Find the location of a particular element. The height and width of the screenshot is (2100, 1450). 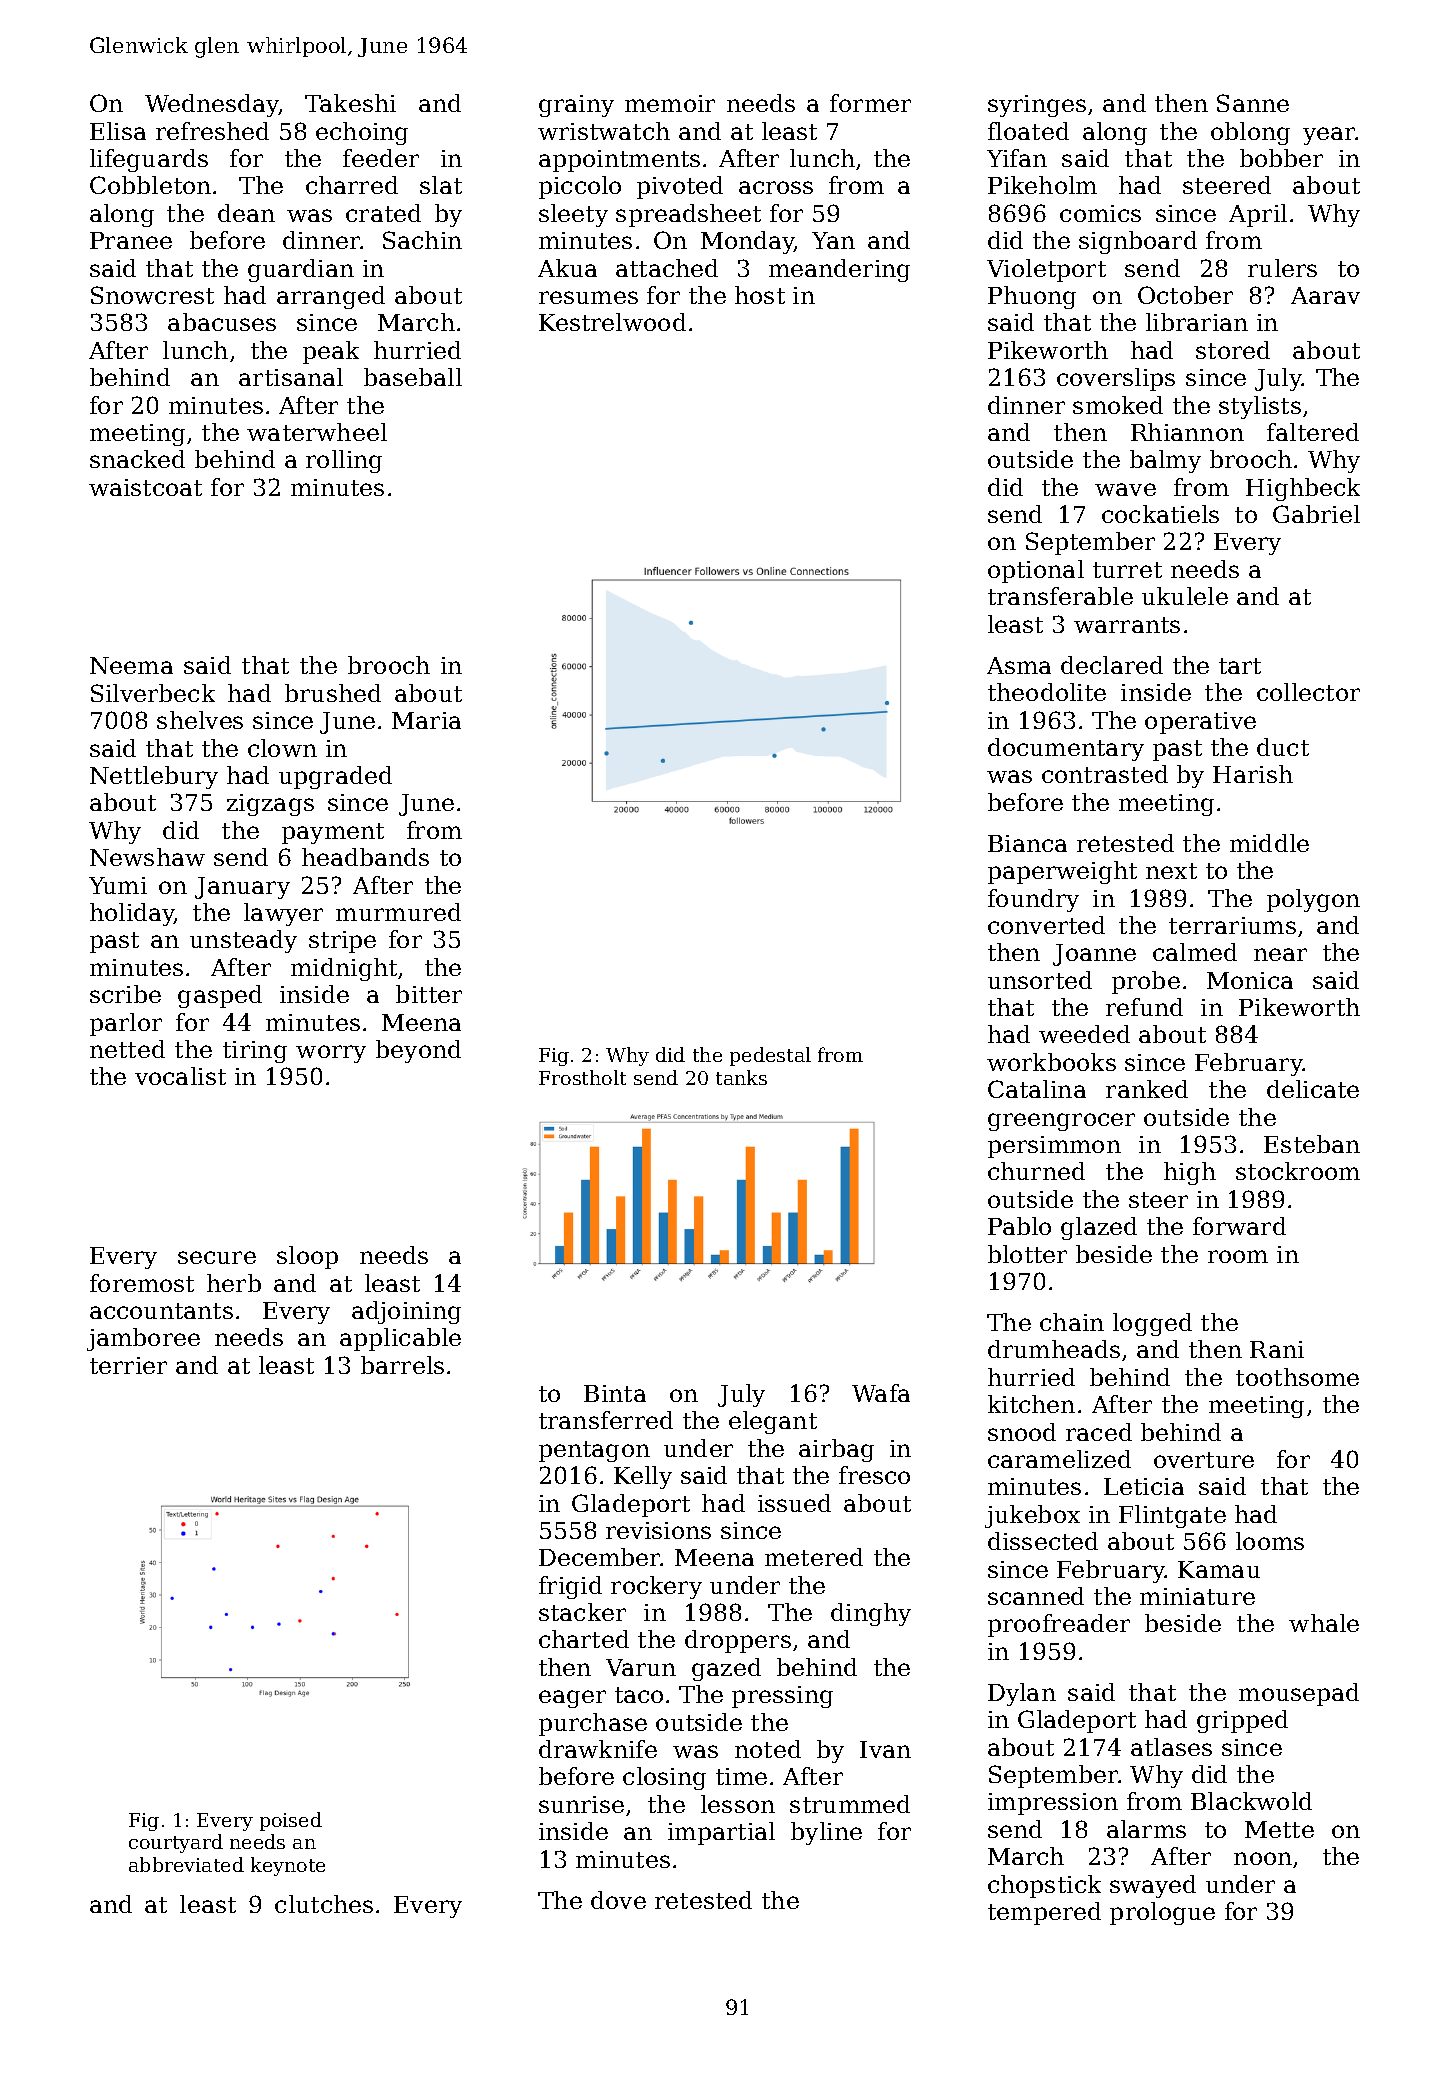

wristwatch is located at coordinates (604, 131).
